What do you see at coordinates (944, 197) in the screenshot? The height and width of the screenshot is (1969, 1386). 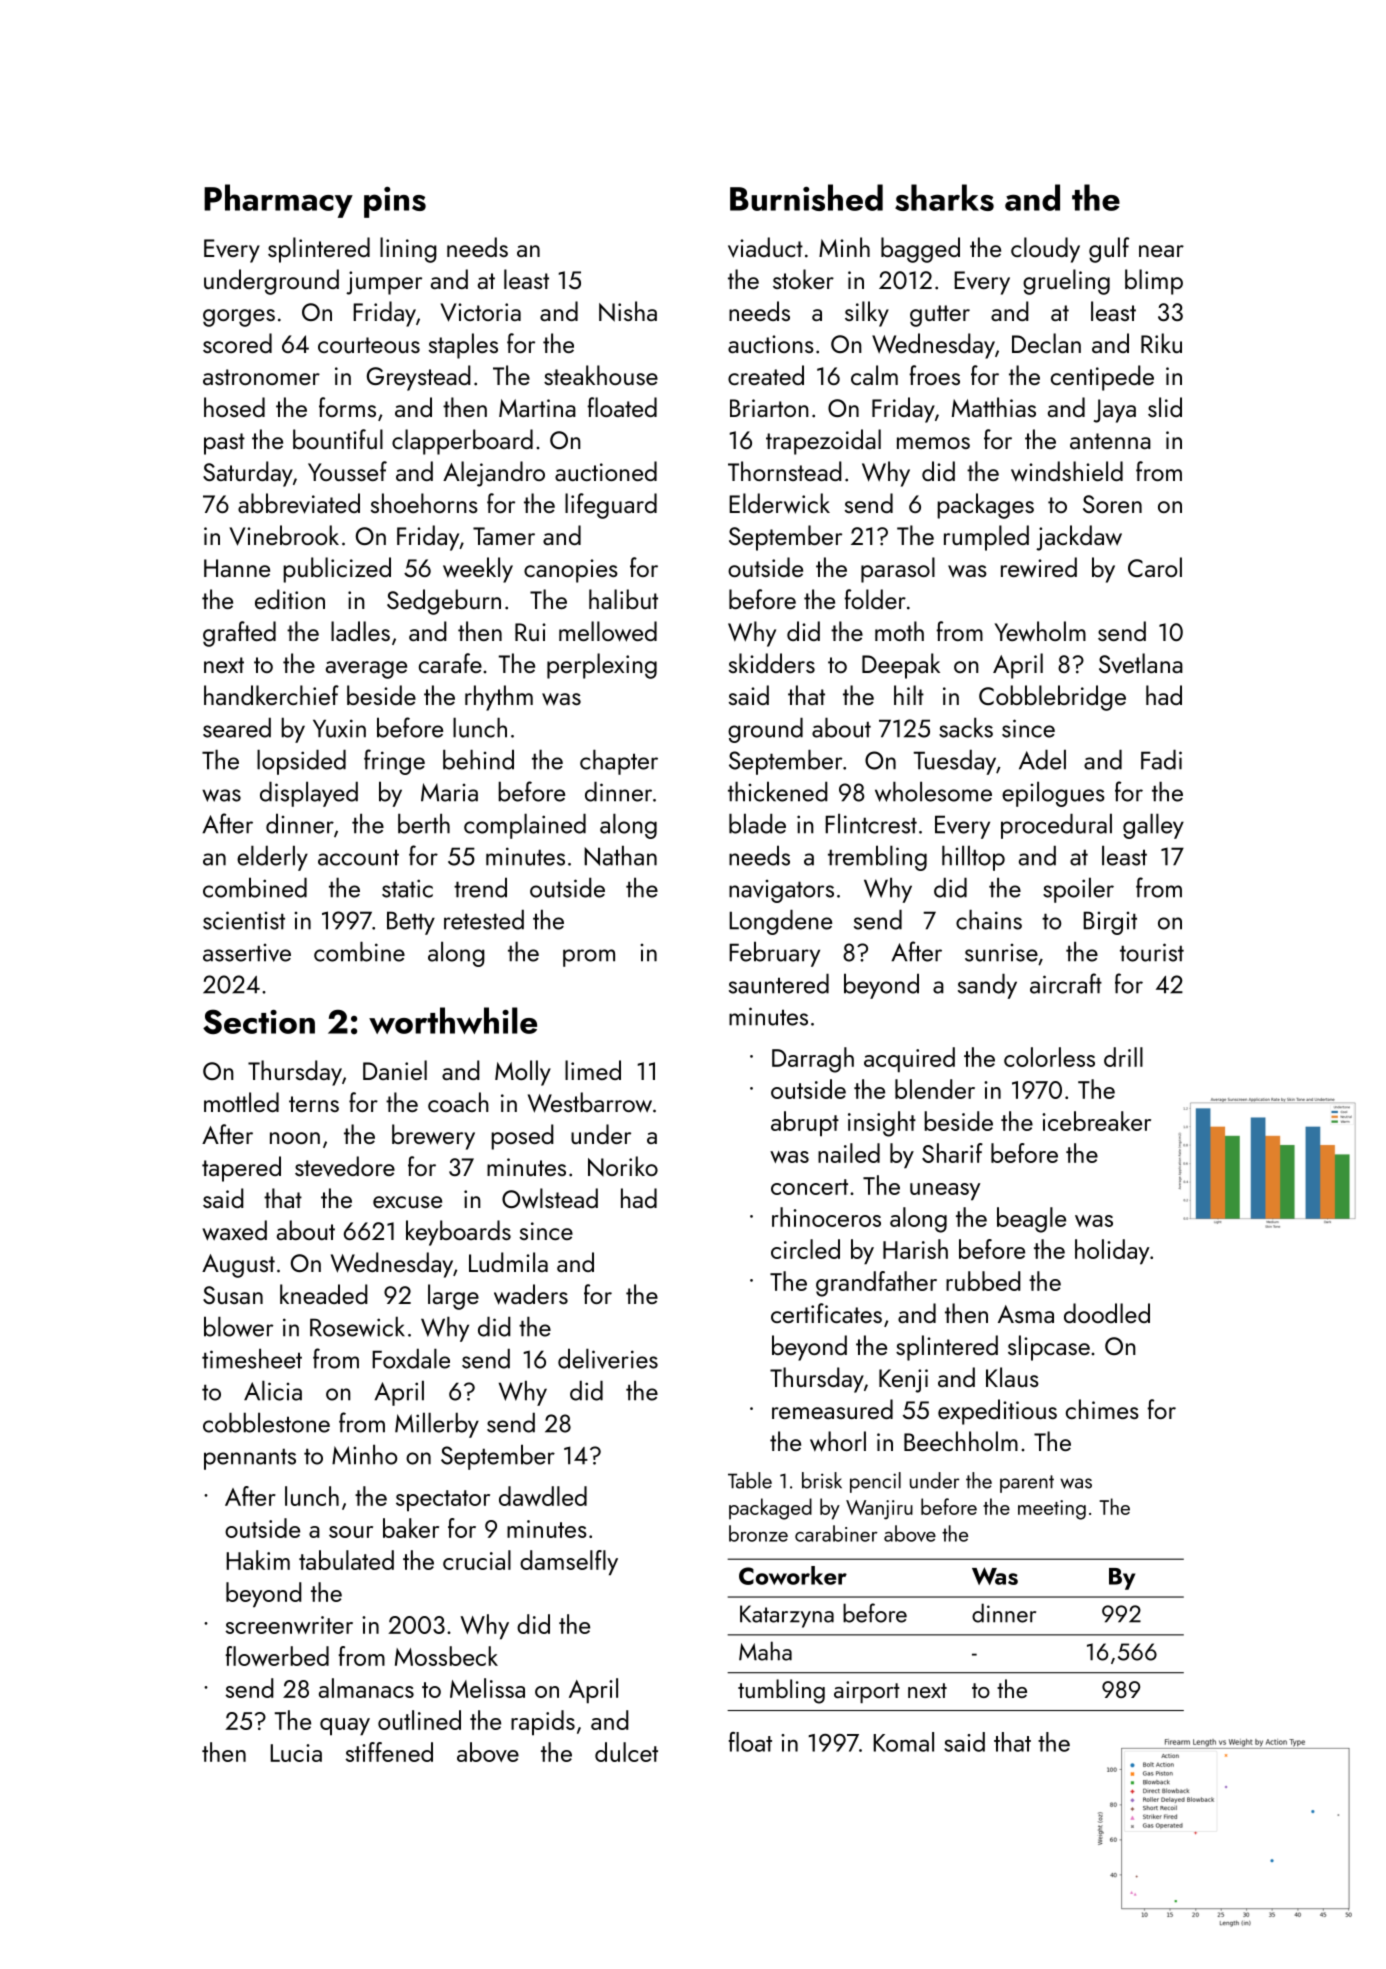 I see `sharks` at bounding box center [944, 197].
